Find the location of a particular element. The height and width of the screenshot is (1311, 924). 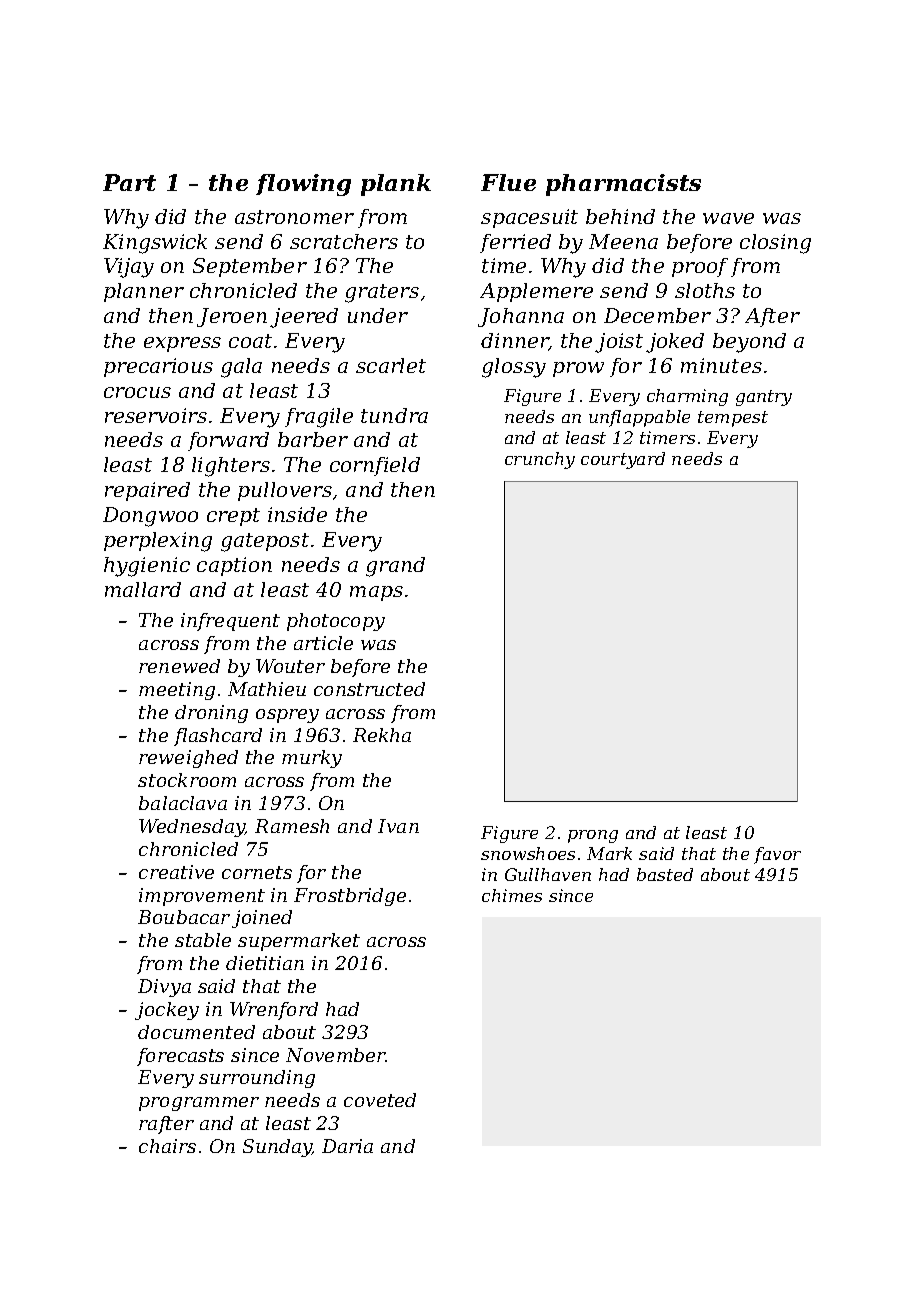

Part is located at coordinates (129, 182).
